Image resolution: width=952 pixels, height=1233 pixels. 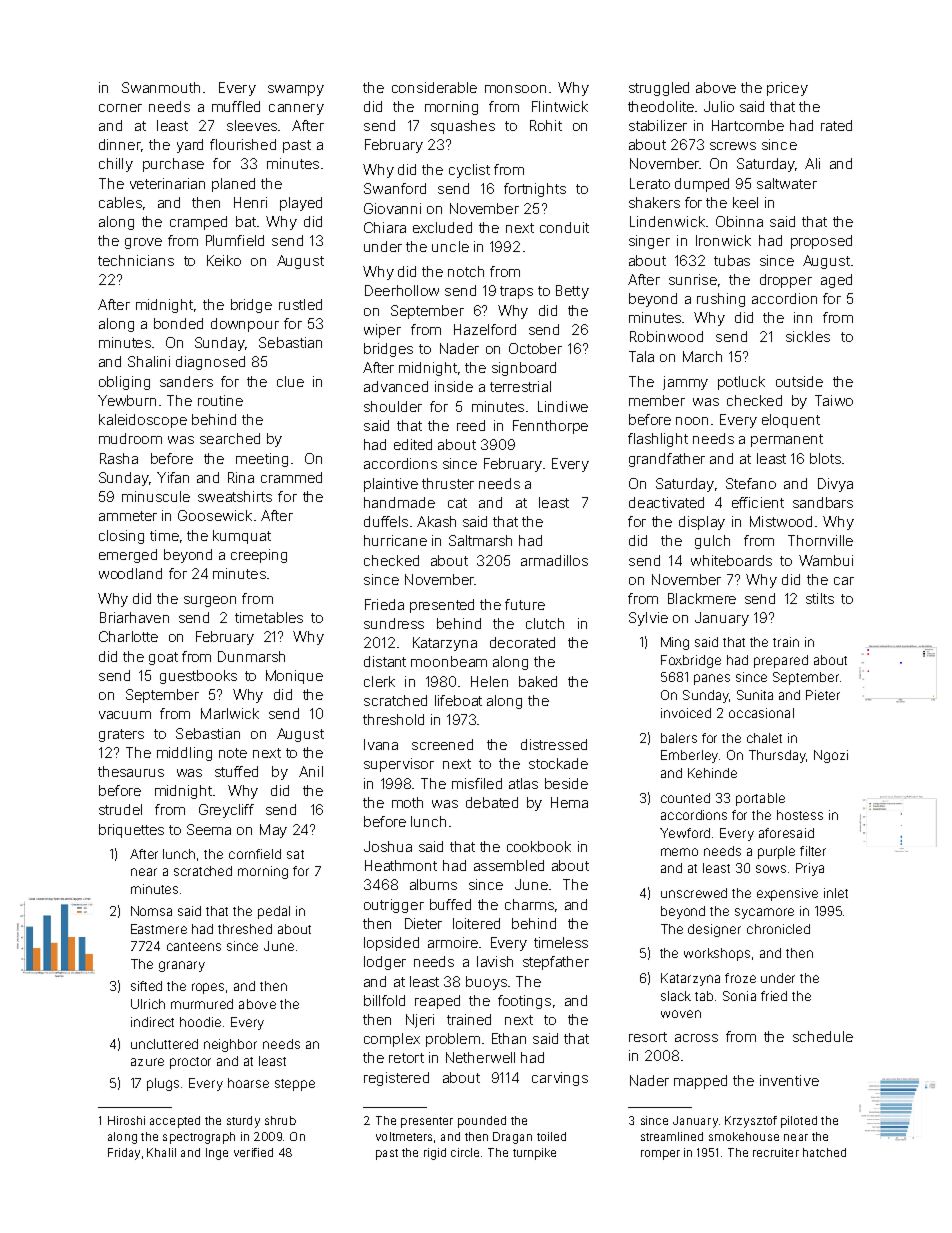 I want to click on presented, so click(x=442, y=606).
